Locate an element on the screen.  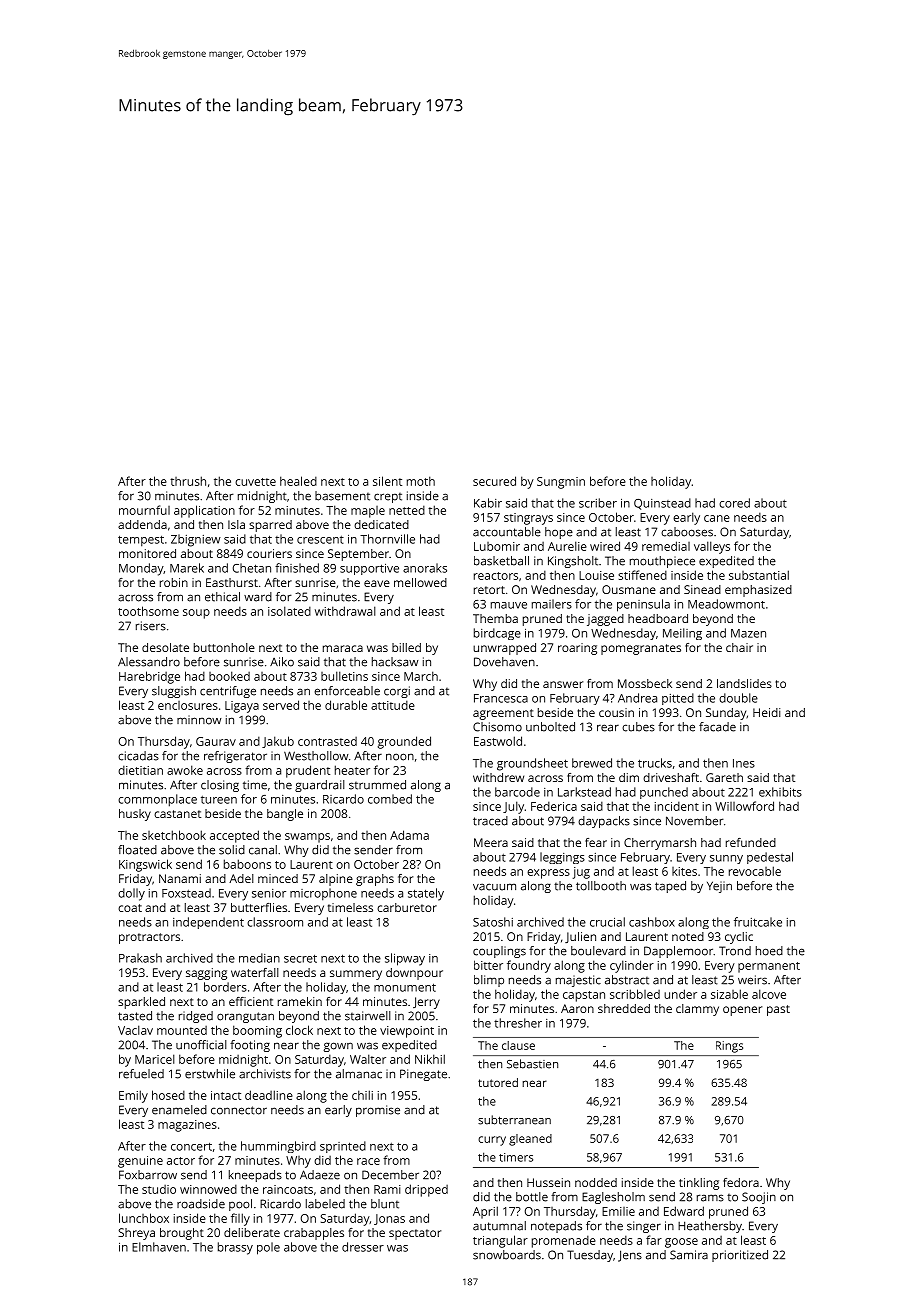
deadline is located at coordinates (269, 1095).
